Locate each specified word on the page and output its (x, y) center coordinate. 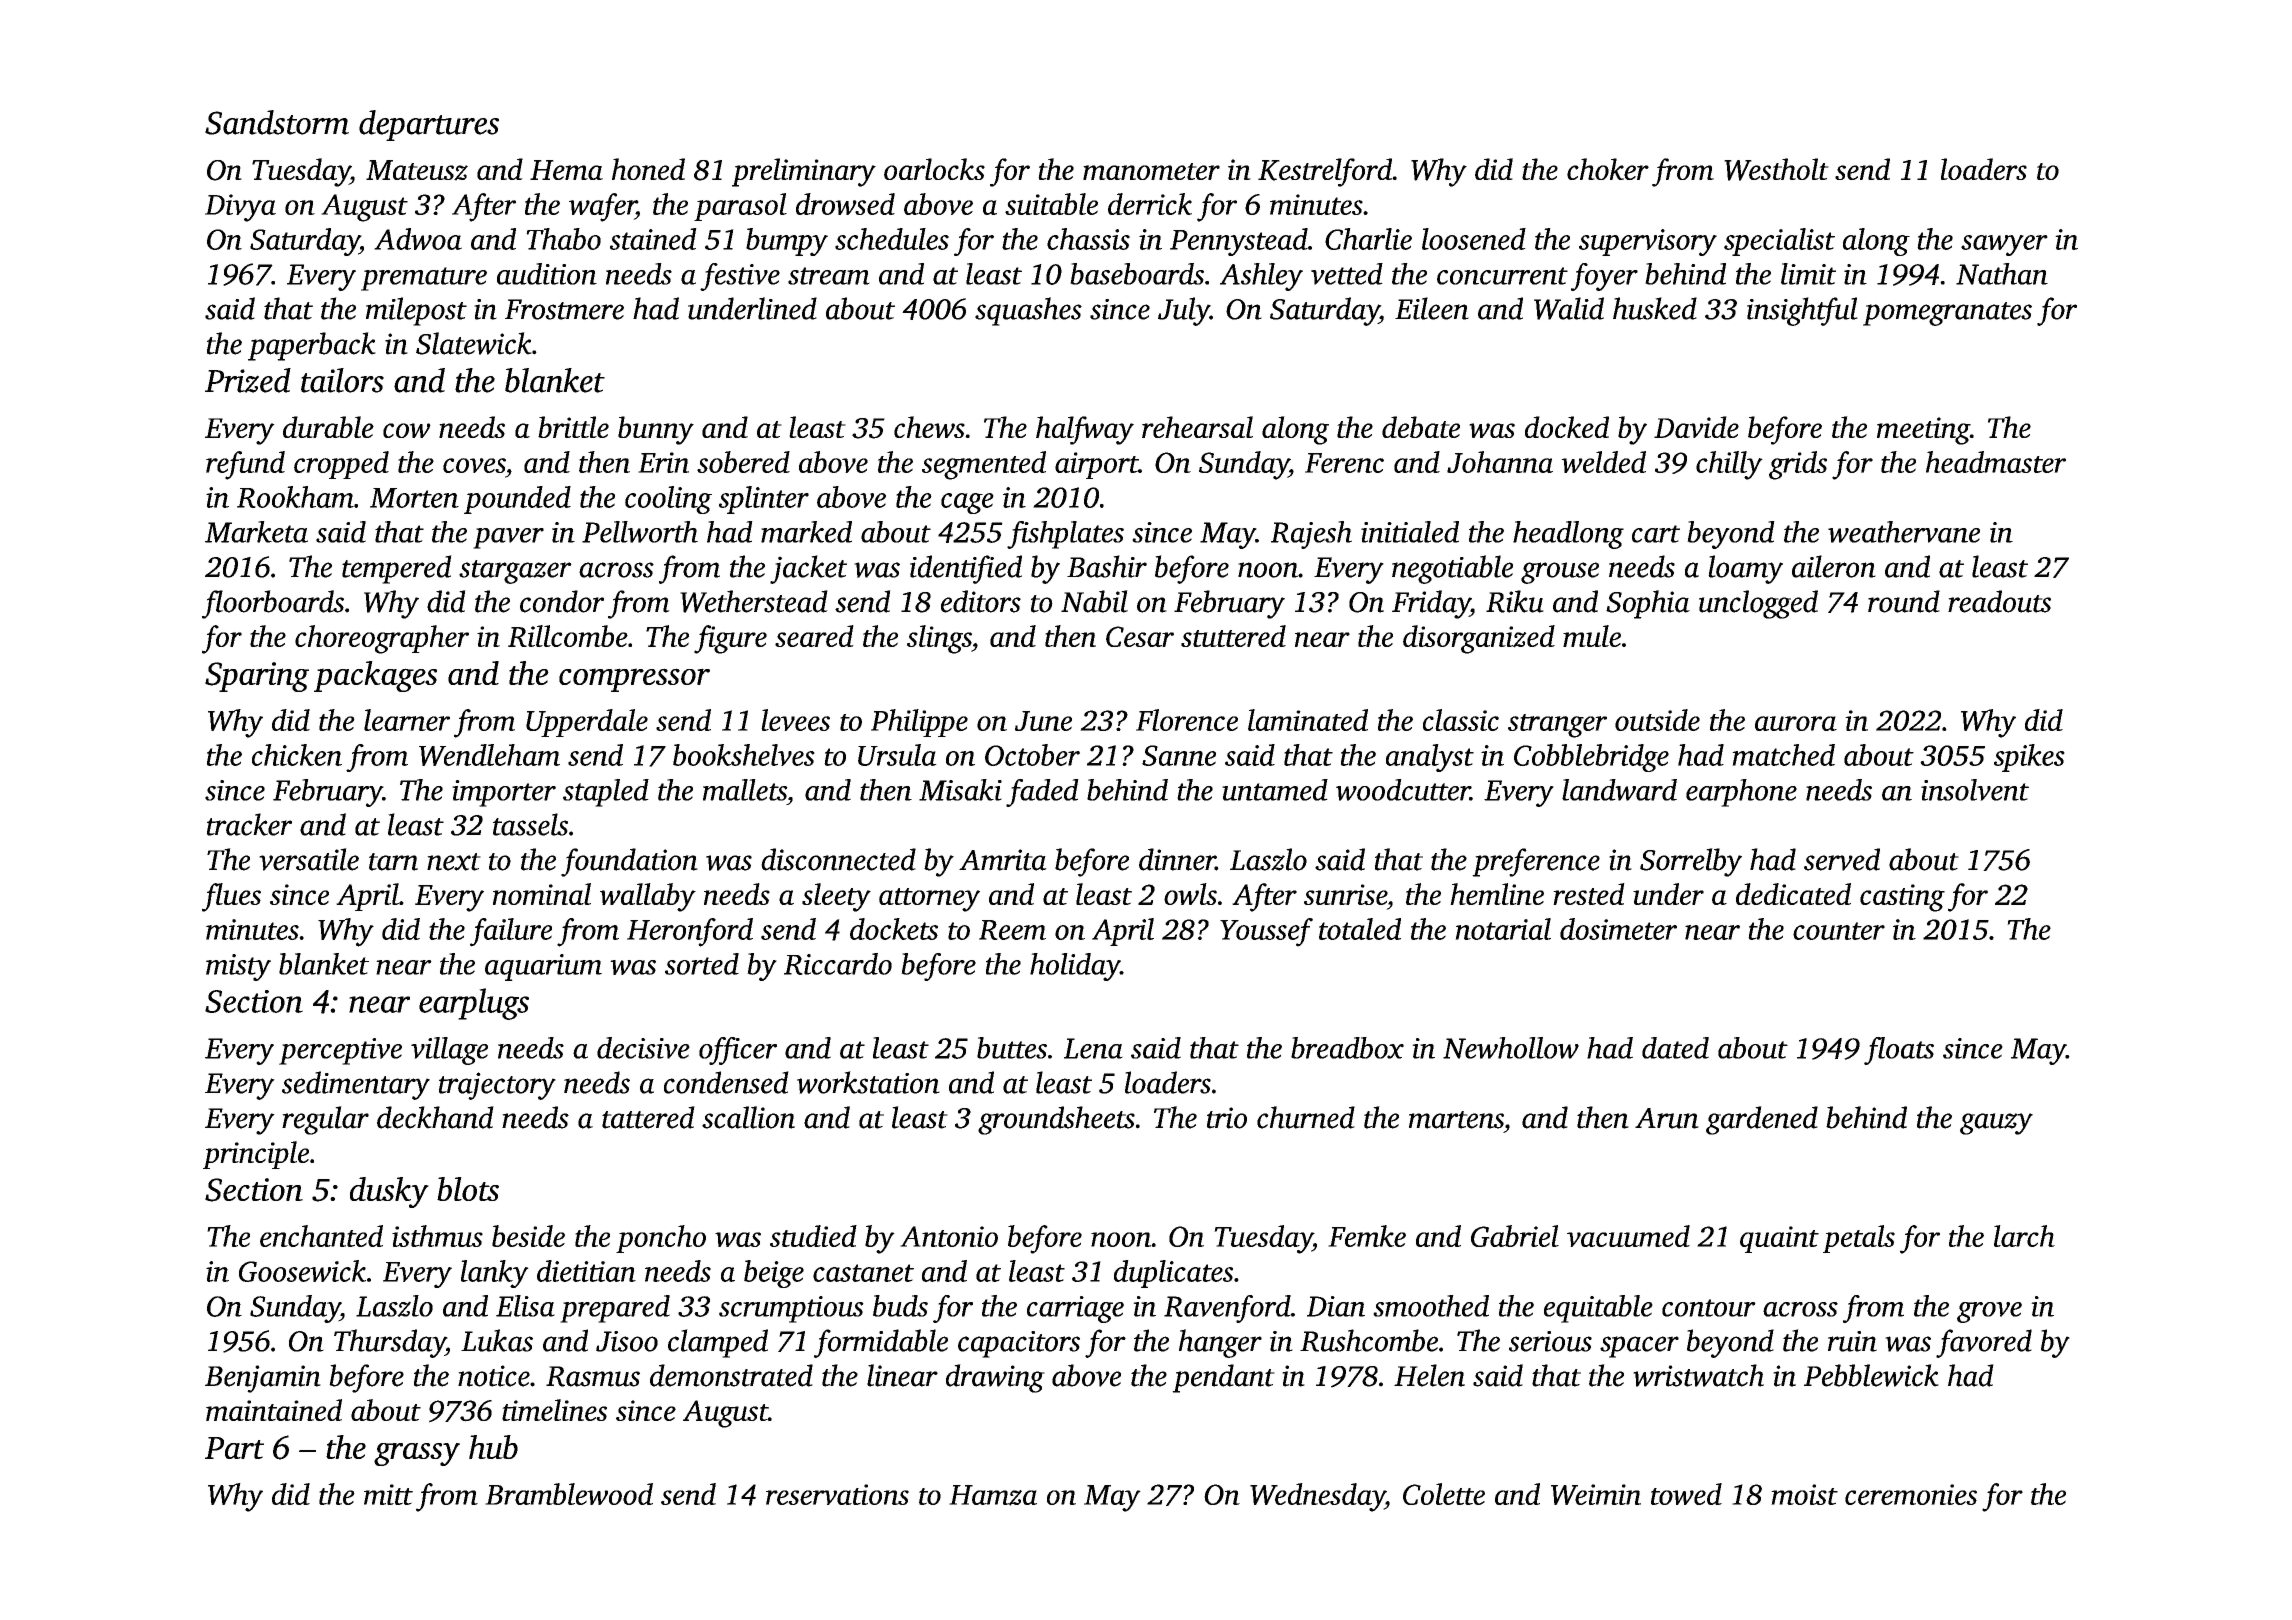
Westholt (1776, 169)
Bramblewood (569, 1494)
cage (967, 503)
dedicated (1793, 894)
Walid (1569, 308)
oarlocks (934, 169)
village (449, 1051)
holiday (1075, 967)
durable (328, 427)
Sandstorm (277, 122)
